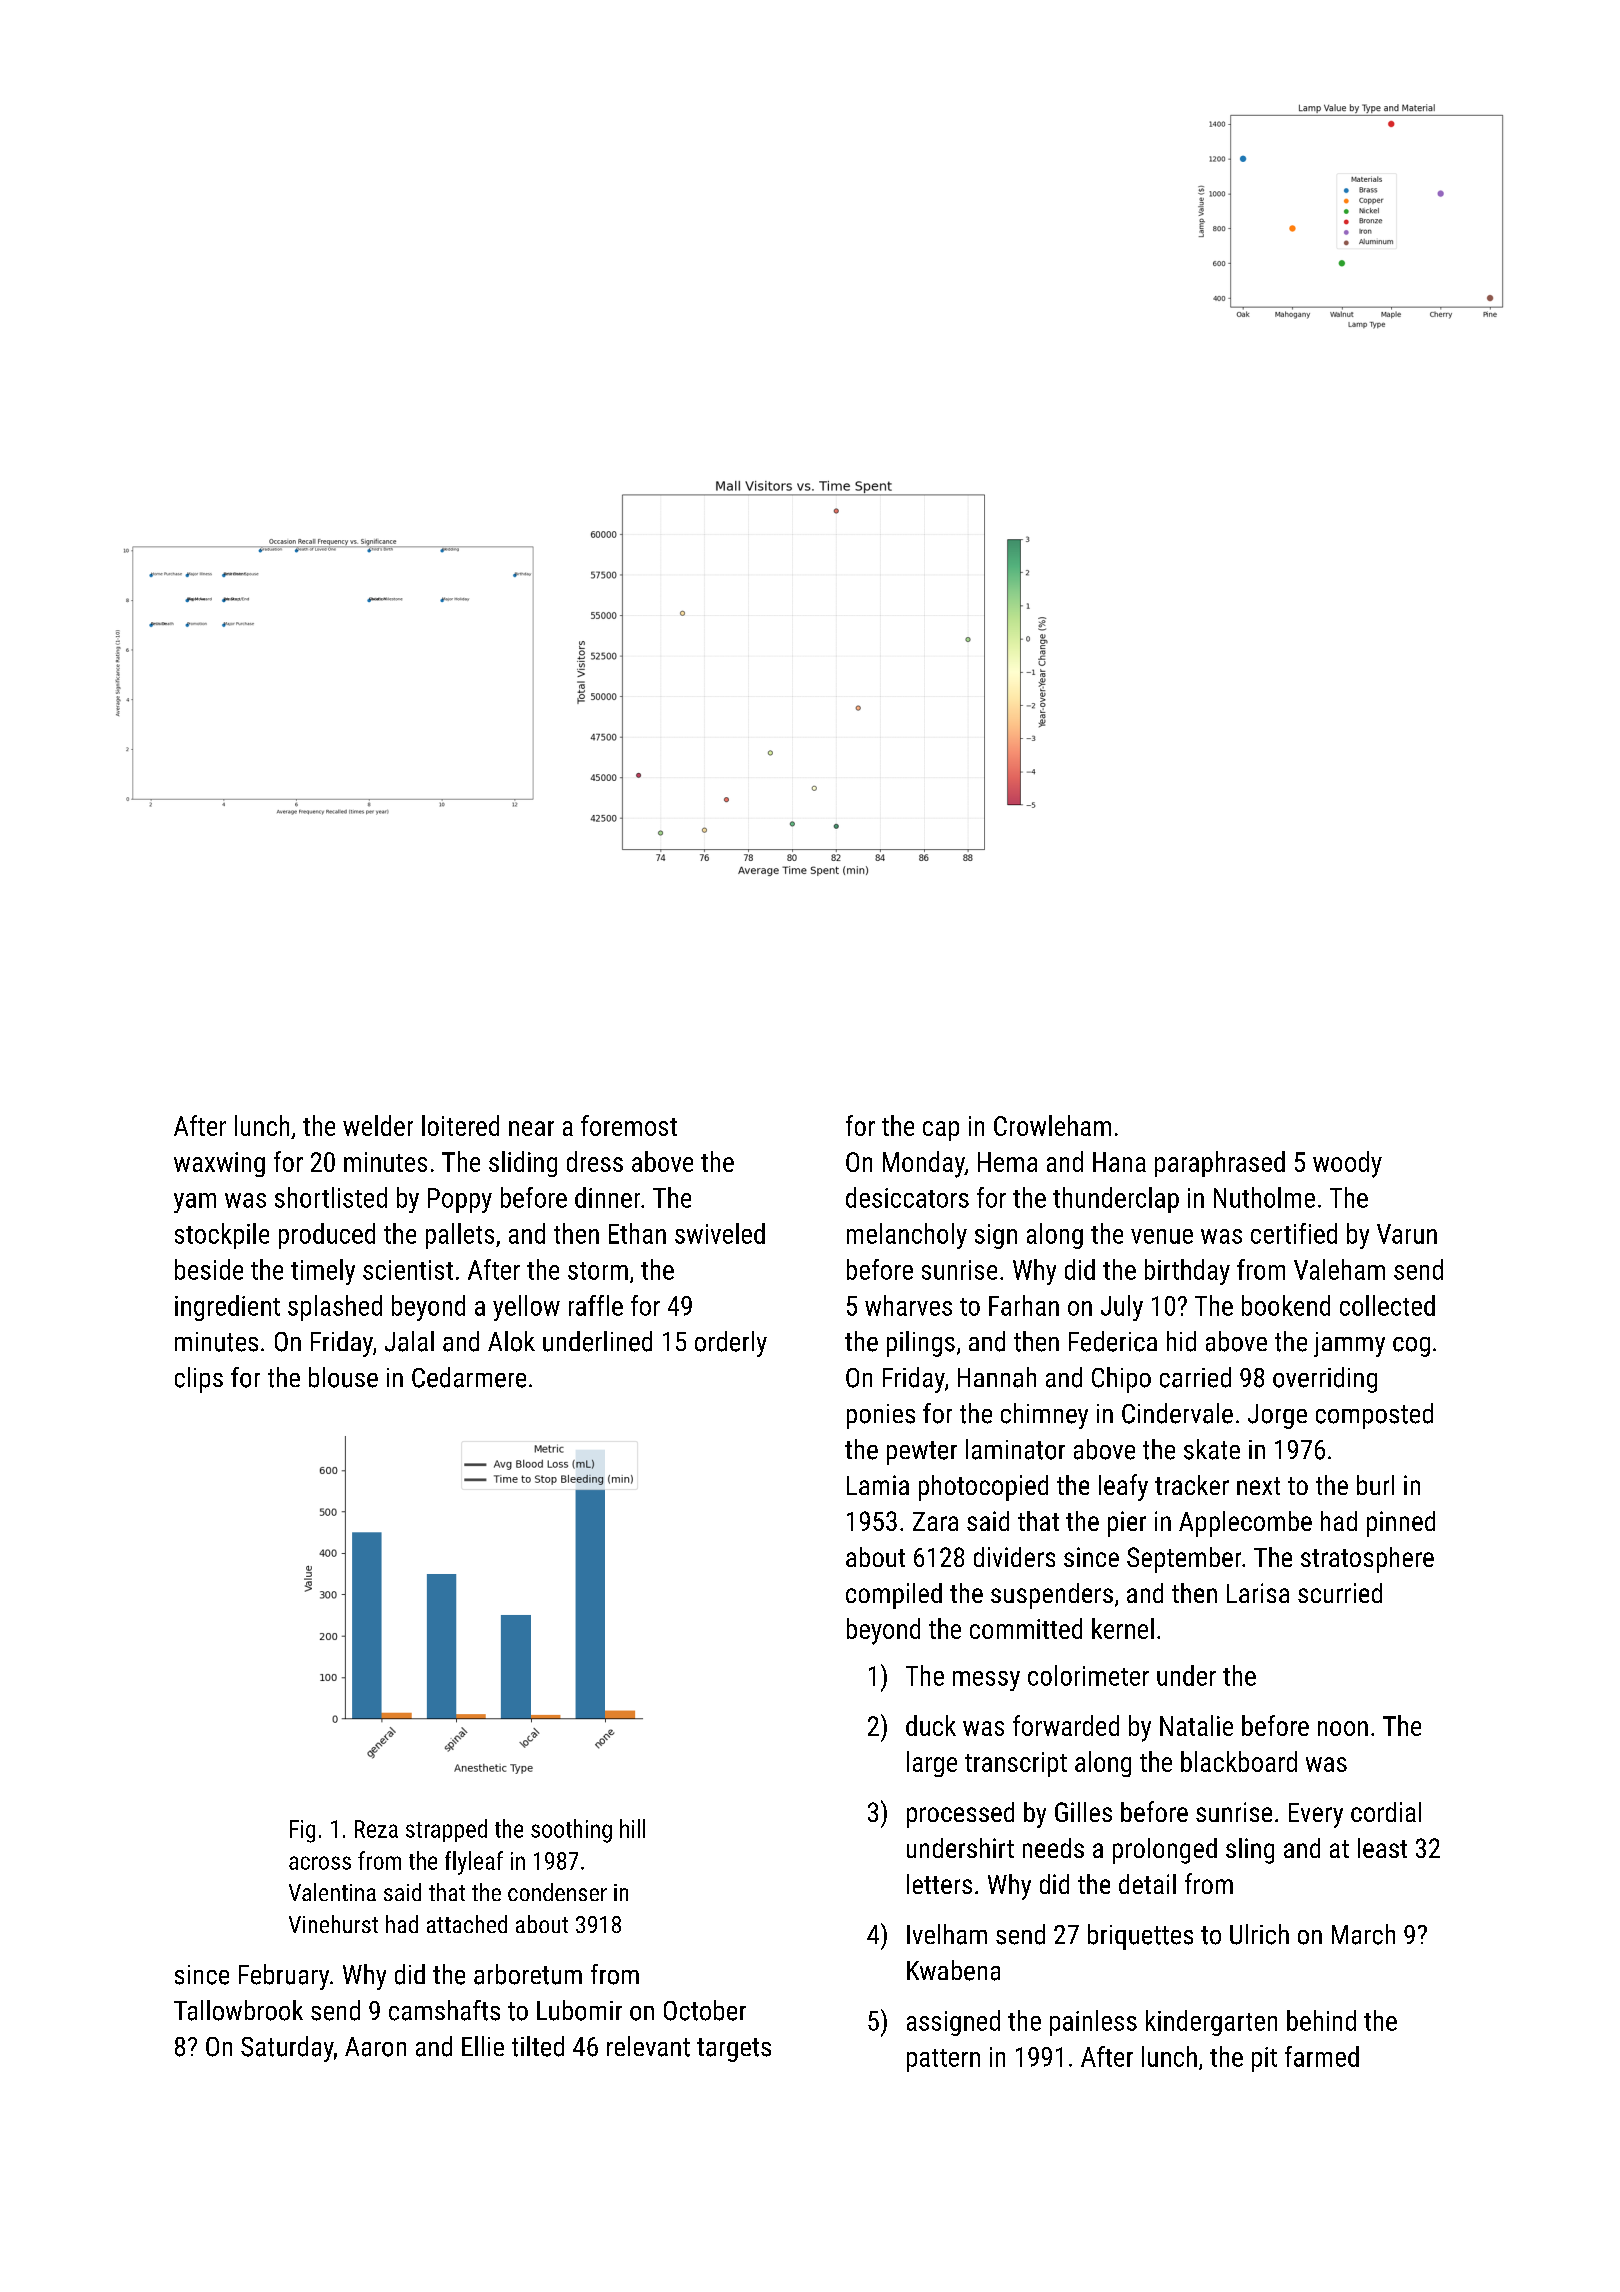 The width and height of the screenshot is (1620, 2292). What do you see at coordinates (943, 2060) in the screenshot?
I see `pattern` at bounding box center [943, 2060].
